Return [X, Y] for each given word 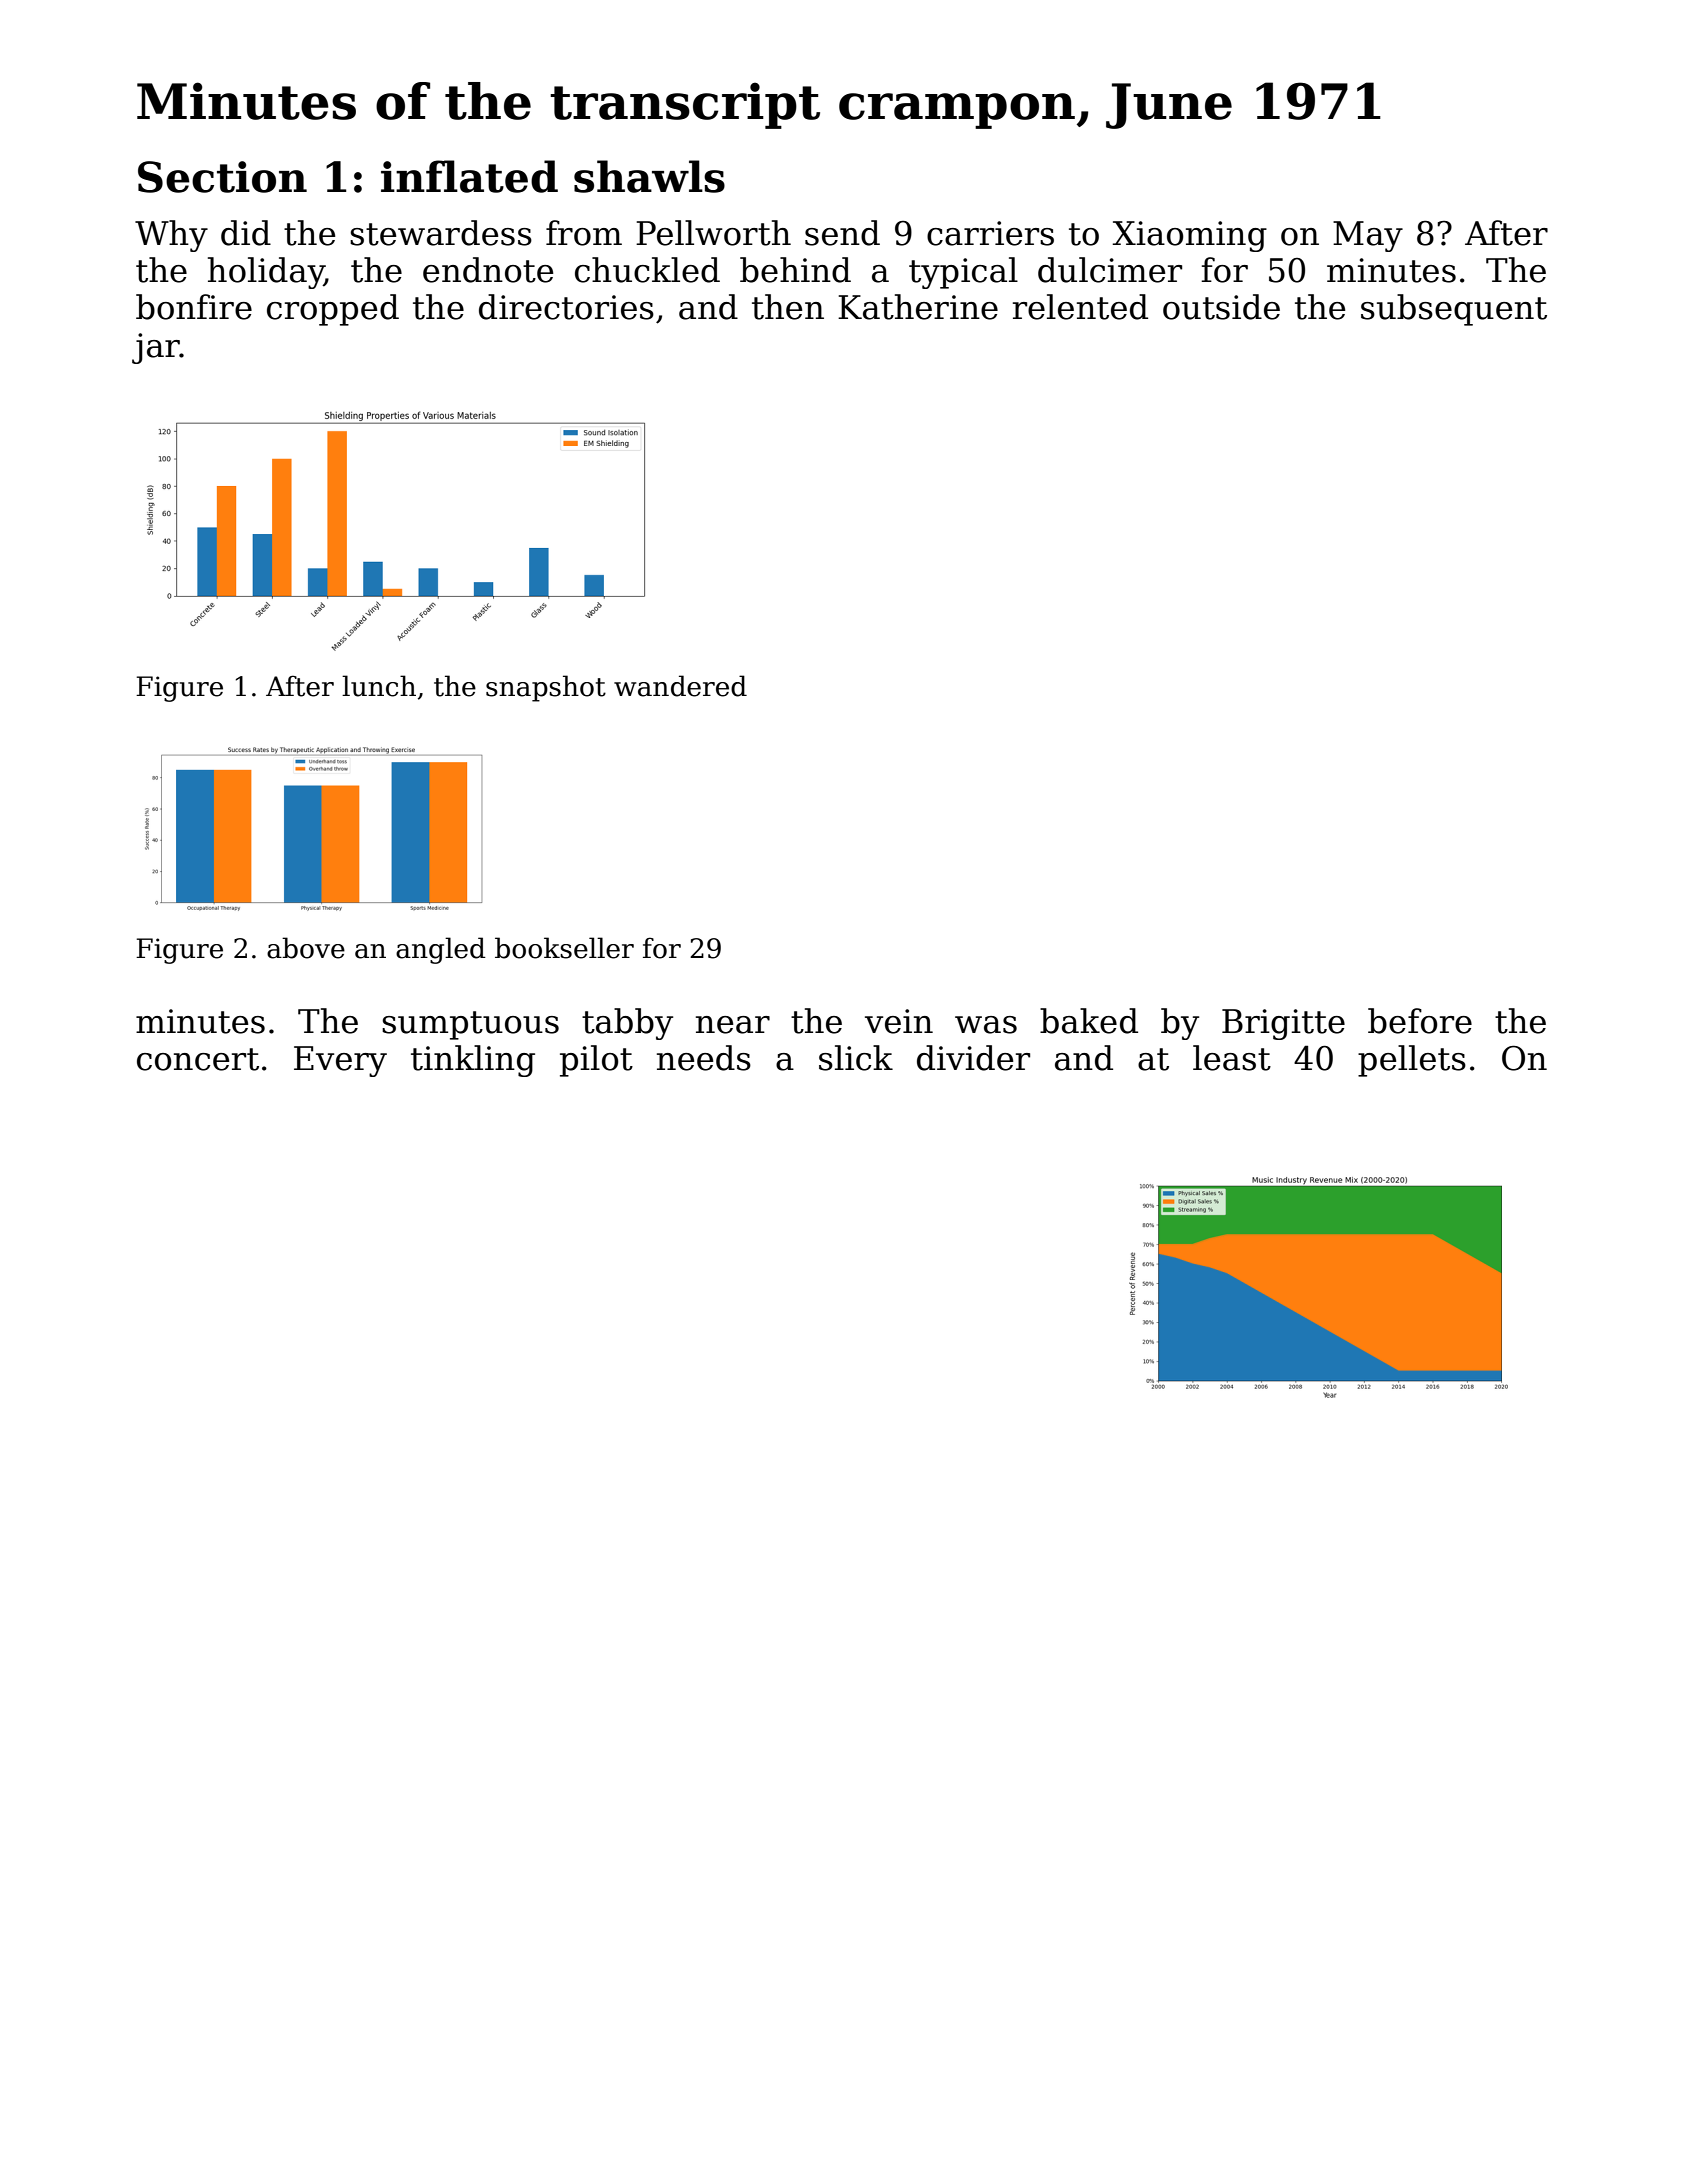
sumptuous [470, 1025]
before [1420, 1021]
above [306, 948]
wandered [680, 686]
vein [899, 1021]
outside [1221, 307]
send [842, 233]
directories [566, 307]
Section [222, 177]
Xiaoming [1190, 236]
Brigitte [1283, 1024]
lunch [379, 686]
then [788, 307]
